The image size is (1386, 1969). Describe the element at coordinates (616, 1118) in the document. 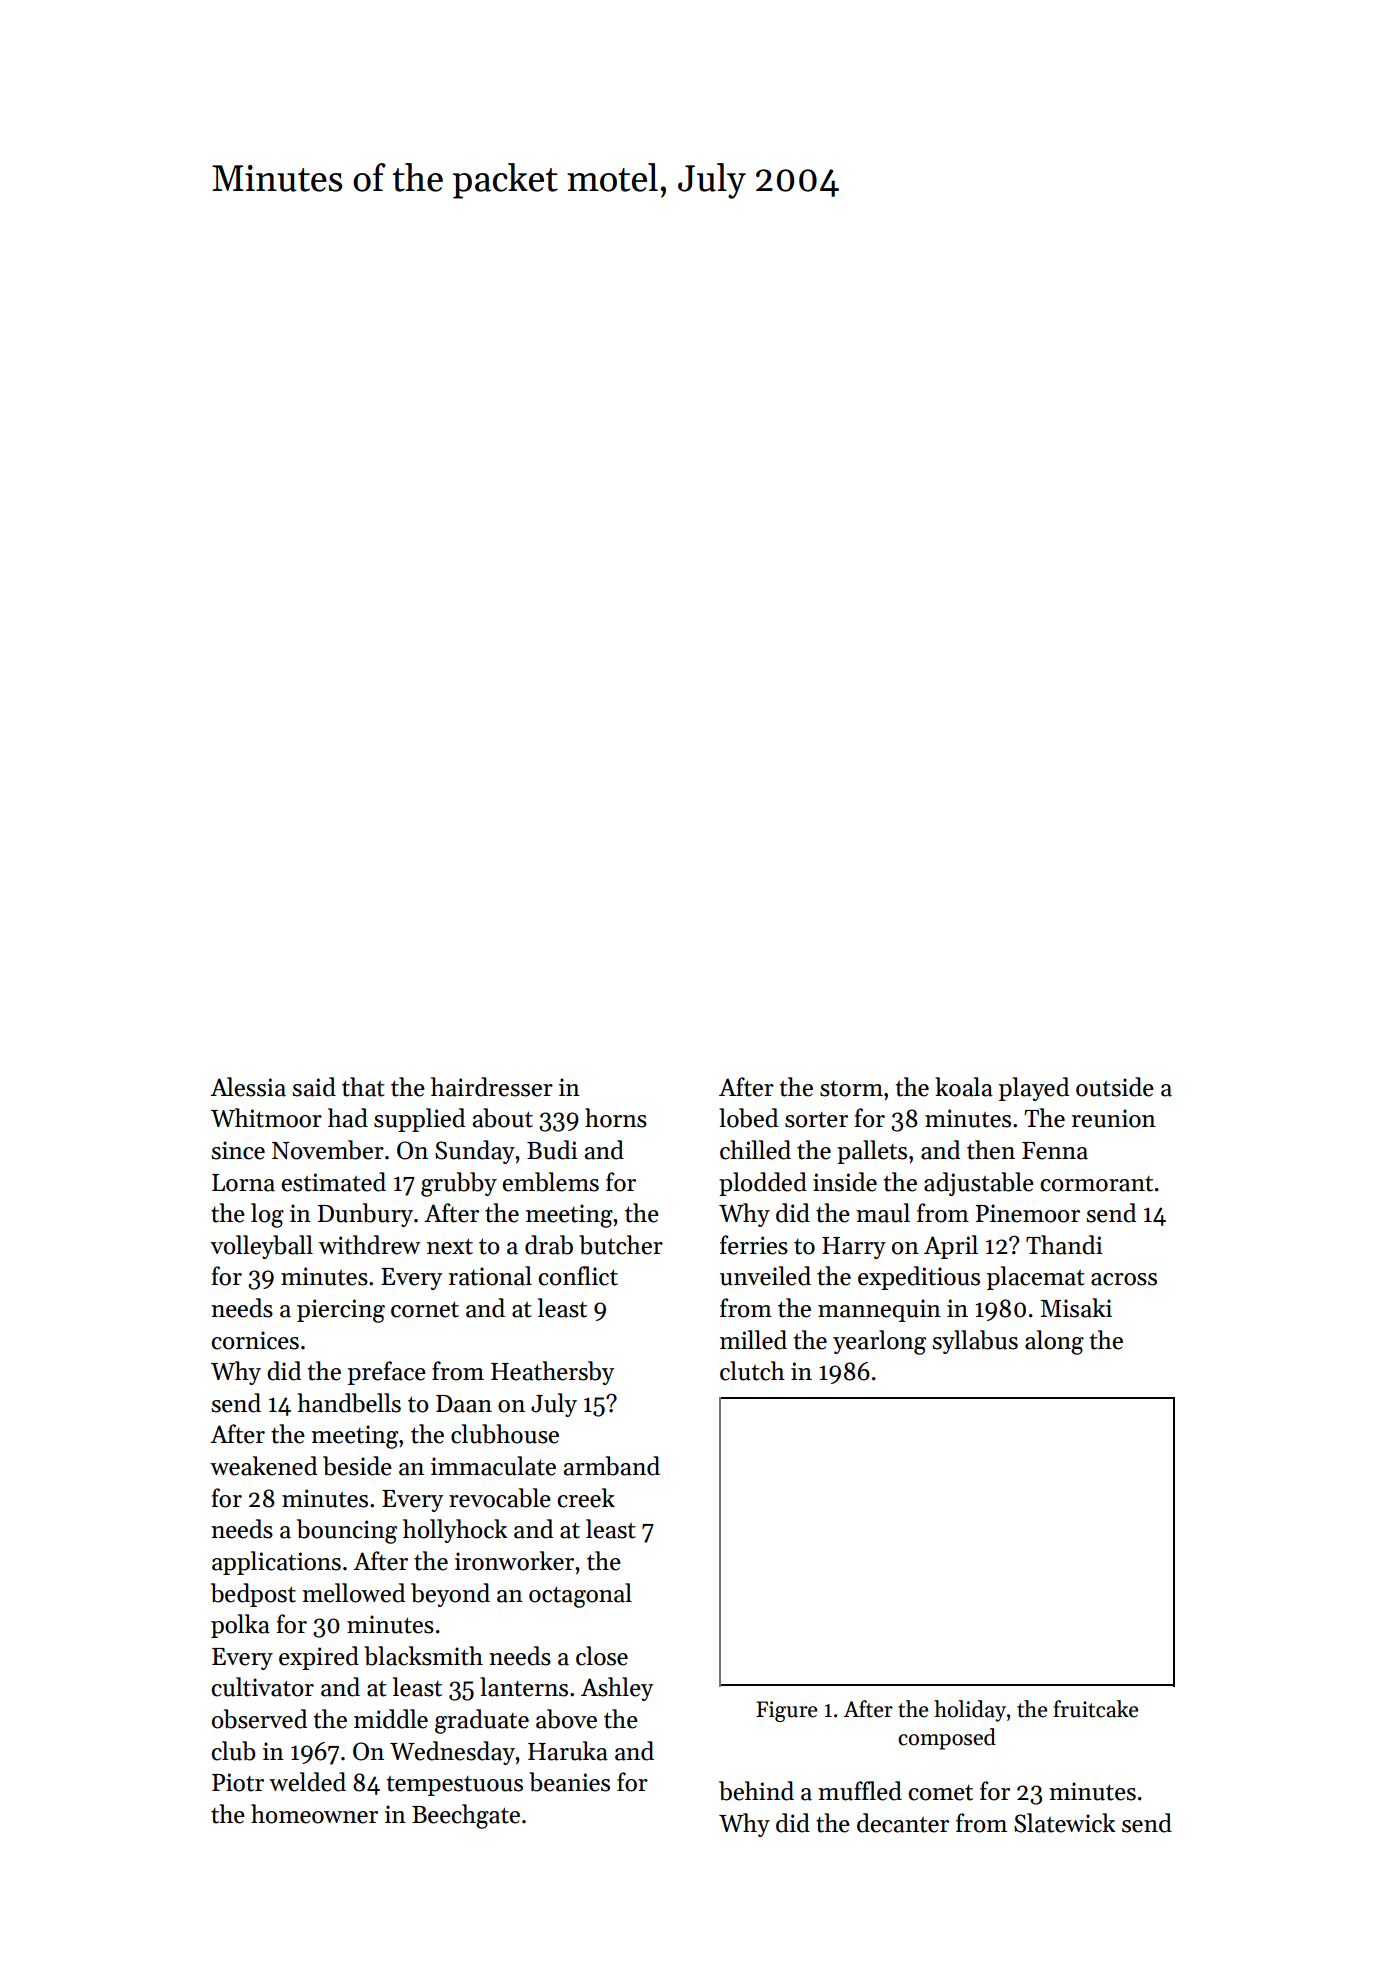

I see `horns` at that location.
